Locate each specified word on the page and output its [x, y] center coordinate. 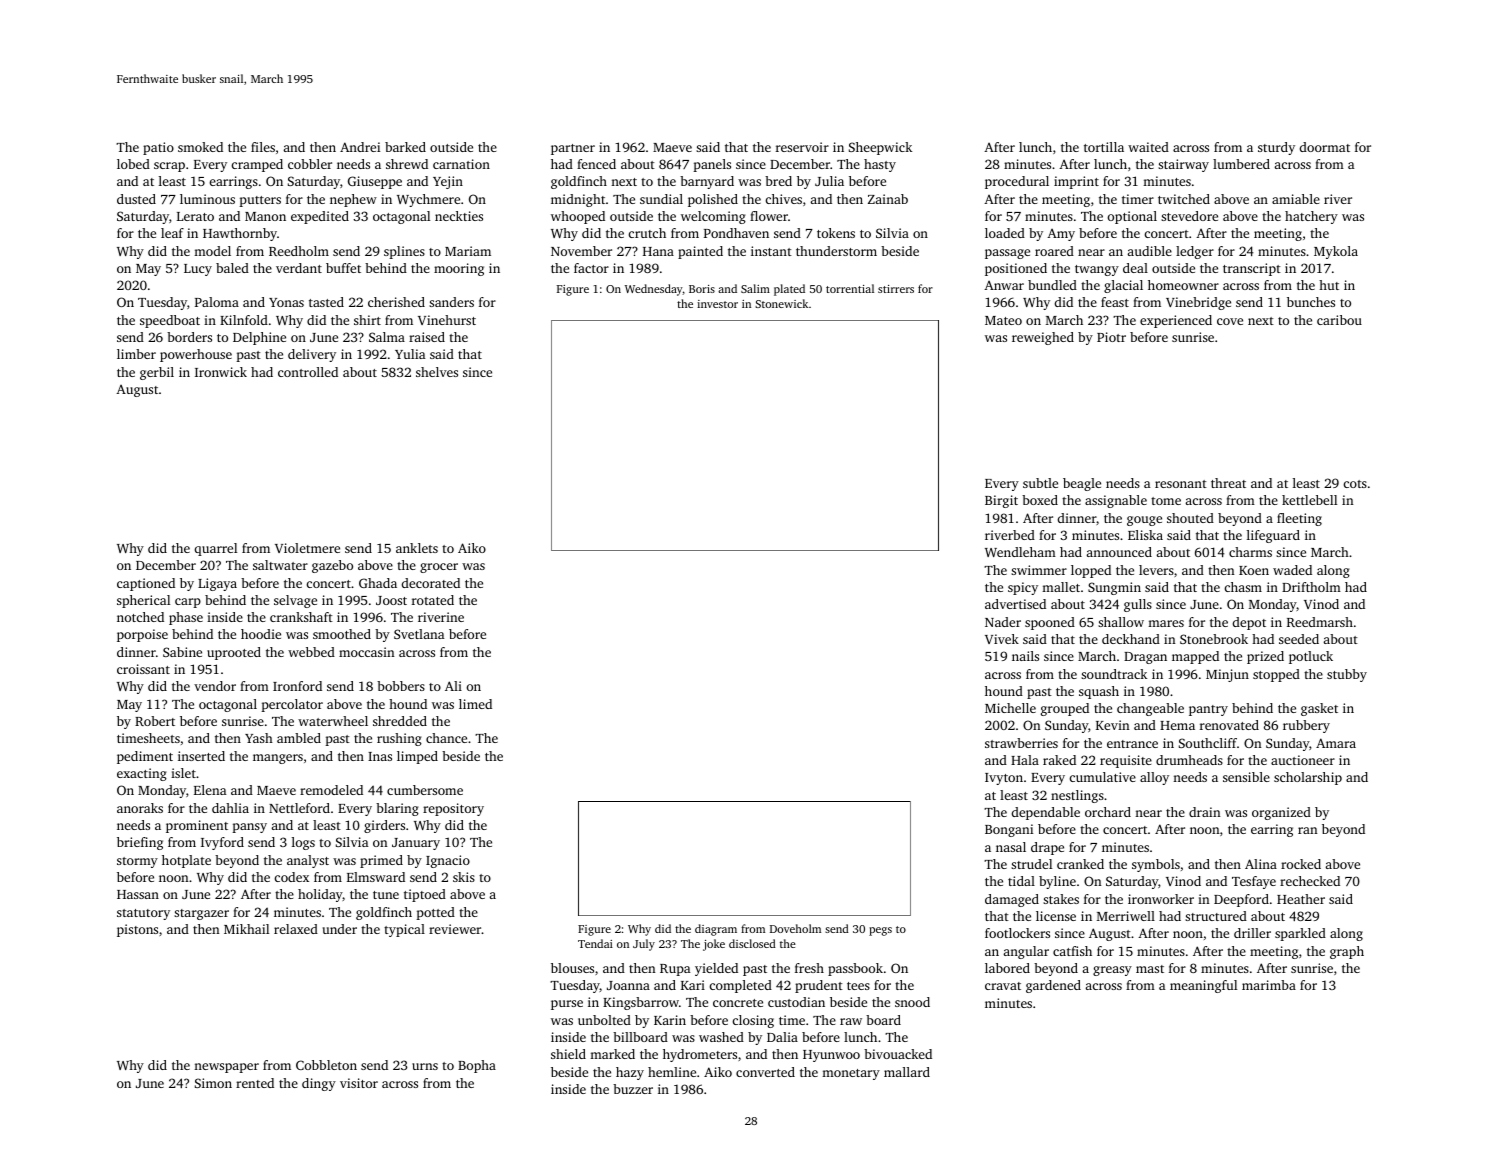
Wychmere [428, 200]
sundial [661, 199]
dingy [319, 1084]
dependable [1046, 813]
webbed [311, 652]
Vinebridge [1198, 303]
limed [475, 704]
